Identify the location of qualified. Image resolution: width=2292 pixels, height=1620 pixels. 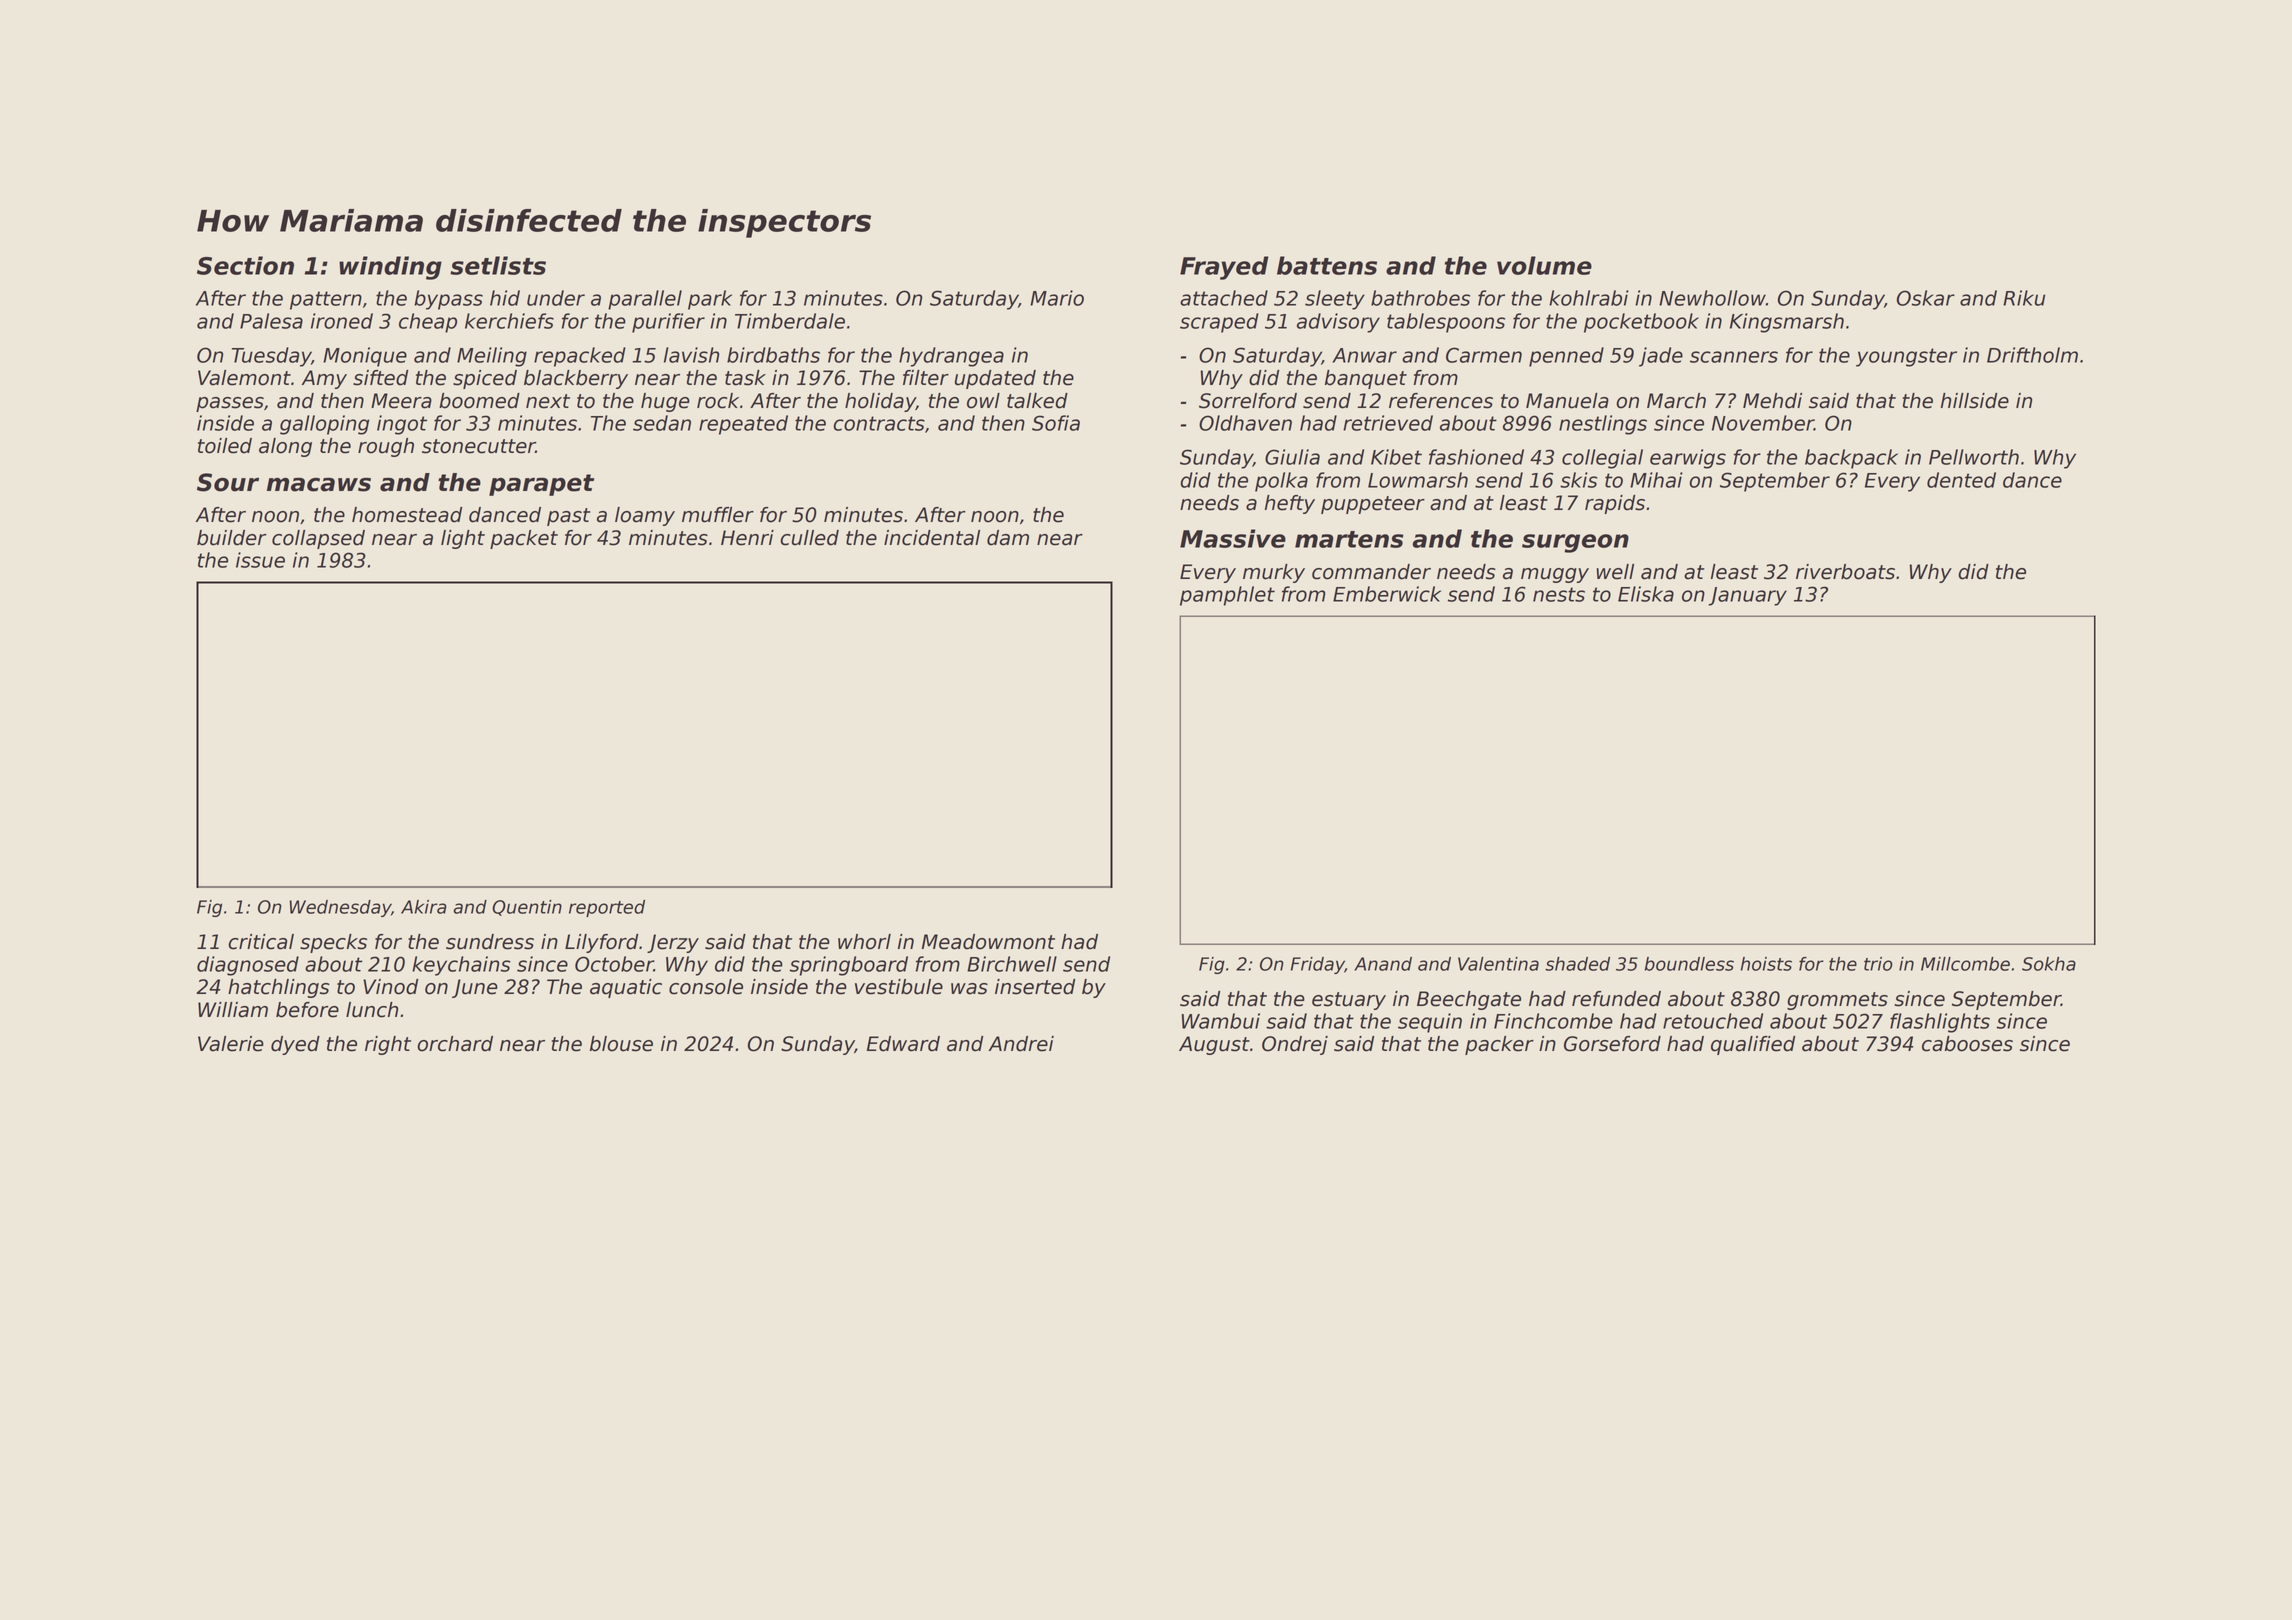
(1753, 1045).
